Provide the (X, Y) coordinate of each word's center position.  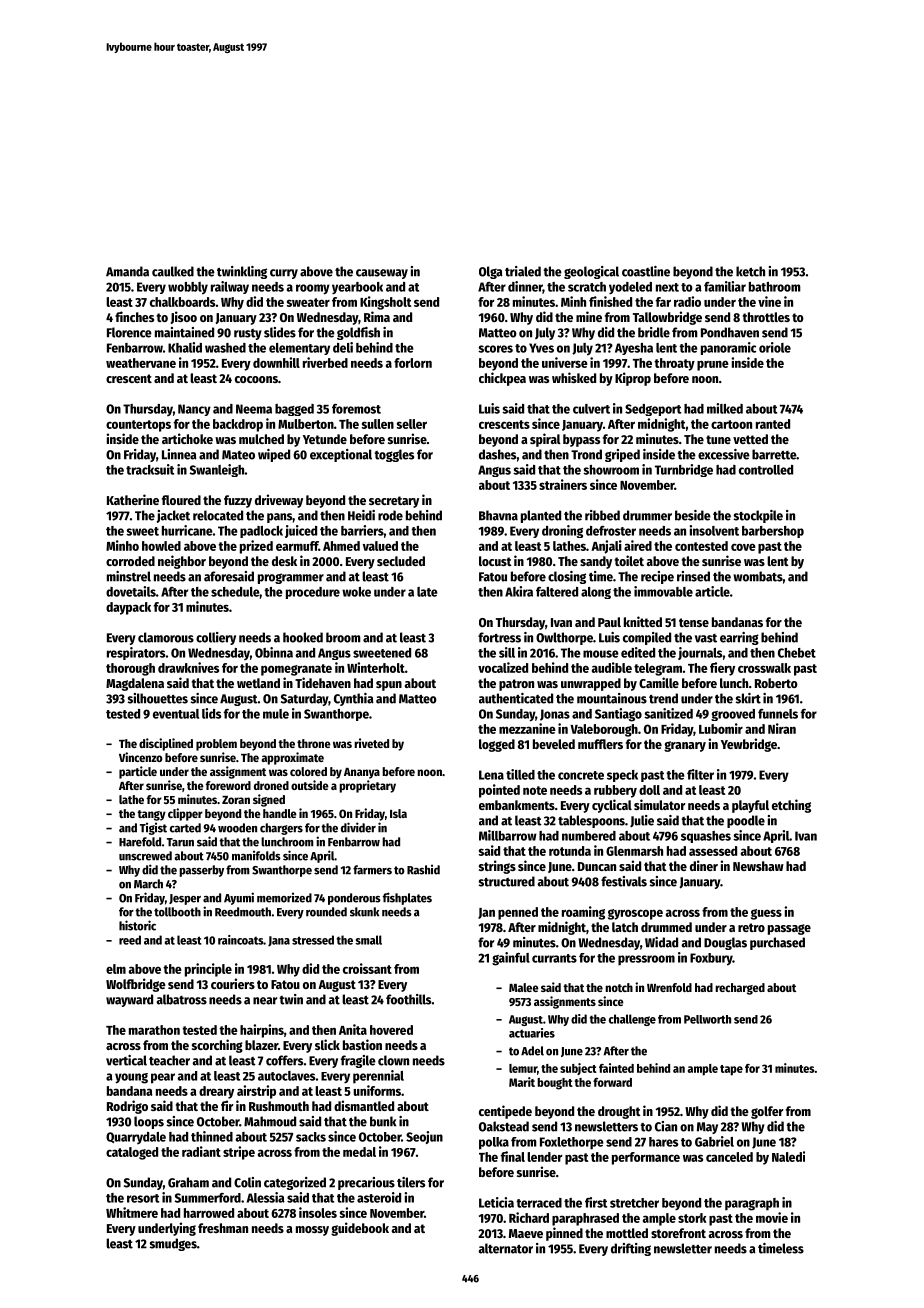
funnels (778, 714)
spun (389, 686)
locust (495, 561)
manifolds (256, 855)
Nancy (194, 410)
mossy (312, 1231)
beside (693, 515)
